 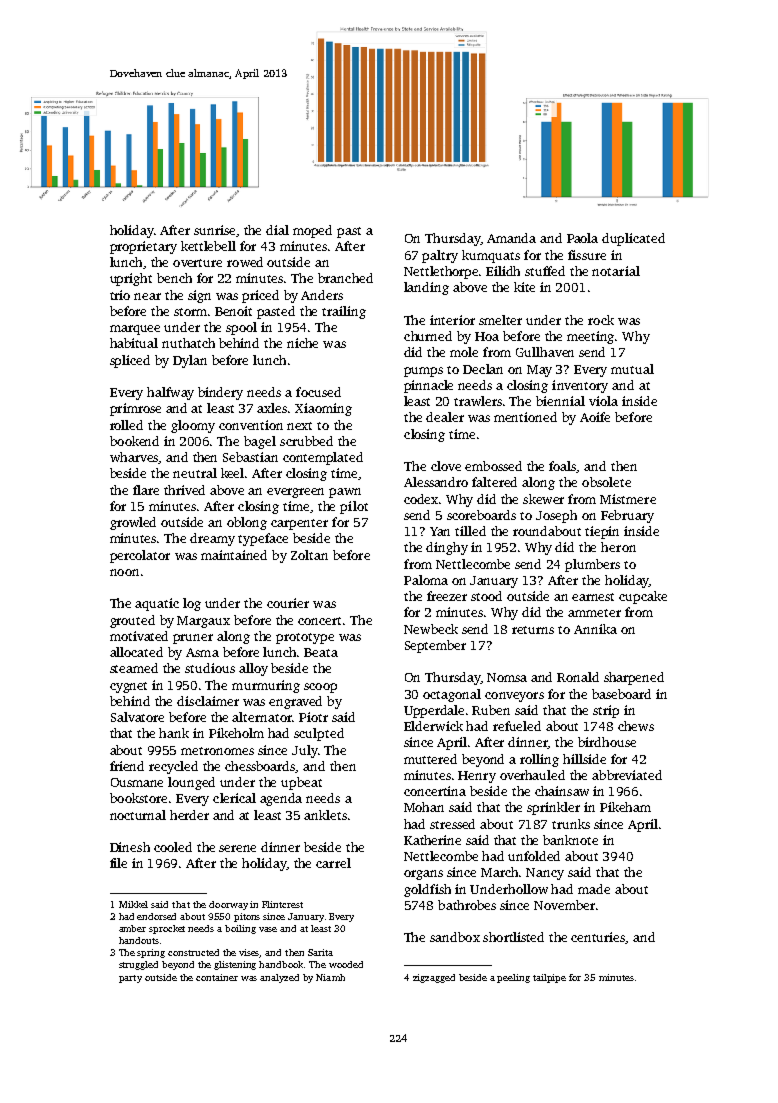 I want to click on clerical, so click(x=234, y=798).
